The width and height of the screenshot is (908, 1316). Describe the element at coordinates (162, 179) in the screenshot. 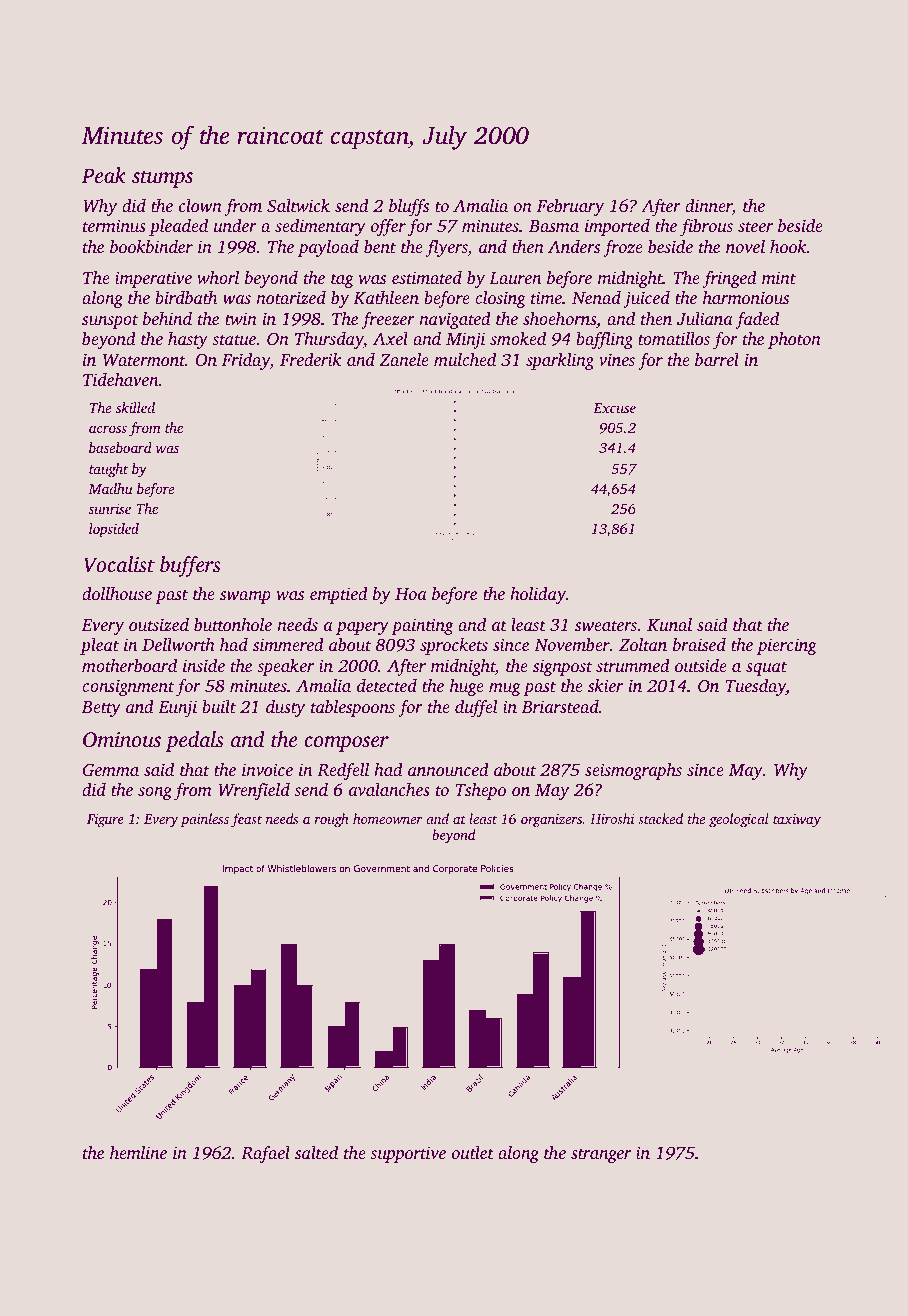

I see `stumps` at that location.
